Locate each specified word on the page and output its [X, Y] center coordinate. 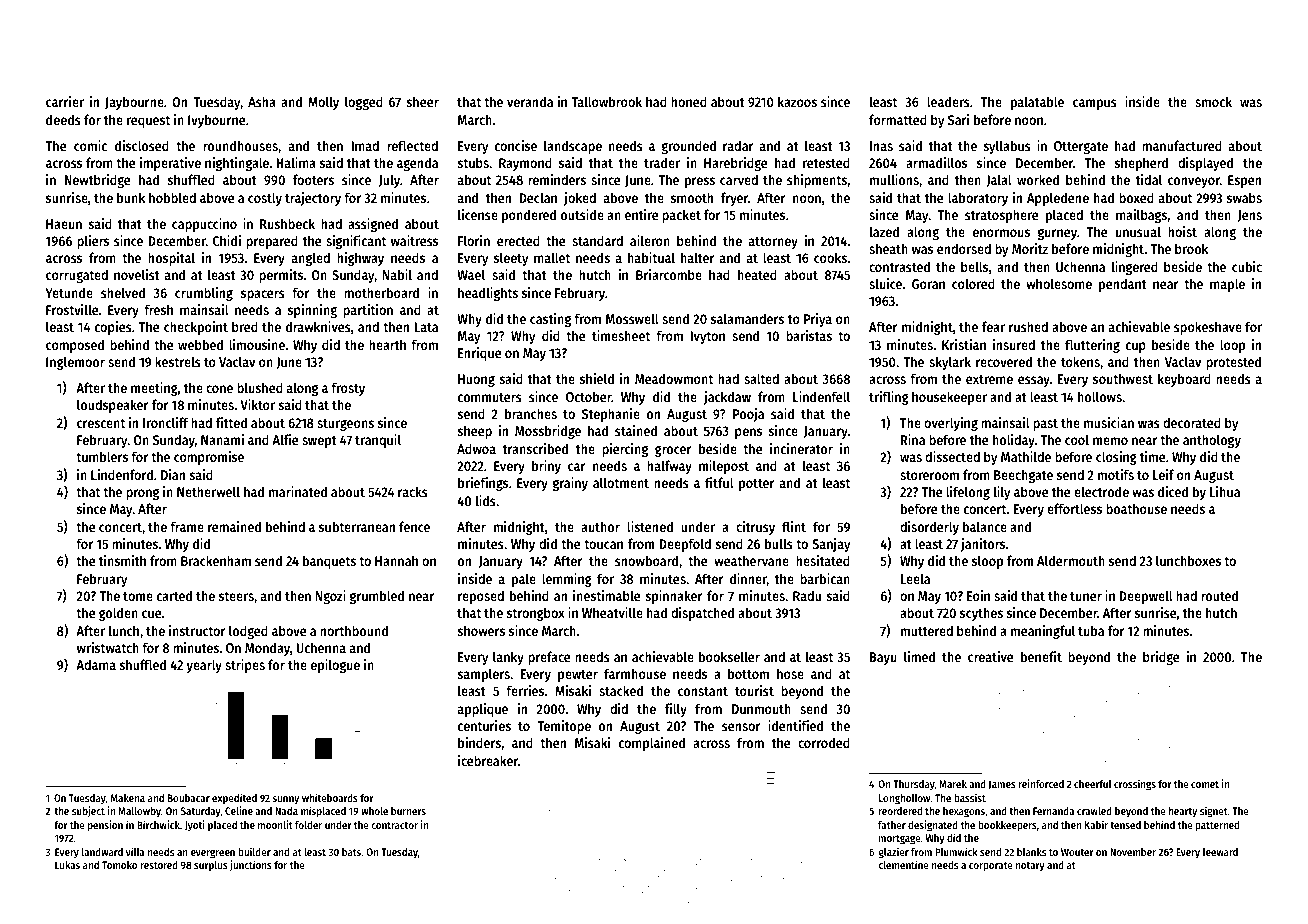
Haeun [64, 224]
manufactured [1182, 145]
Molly [323, 103]
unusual [1138, 231]
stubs [473, 162]
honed [689, 101]
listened [650, 526]
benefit [1041, 656]
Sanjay [831, 545]
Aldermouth [1071, 560]
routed [1219, 595]
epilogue [335, 666]
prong [142, 494]
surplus [211, 866]
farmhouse [635, 673]
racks [413, 491]
